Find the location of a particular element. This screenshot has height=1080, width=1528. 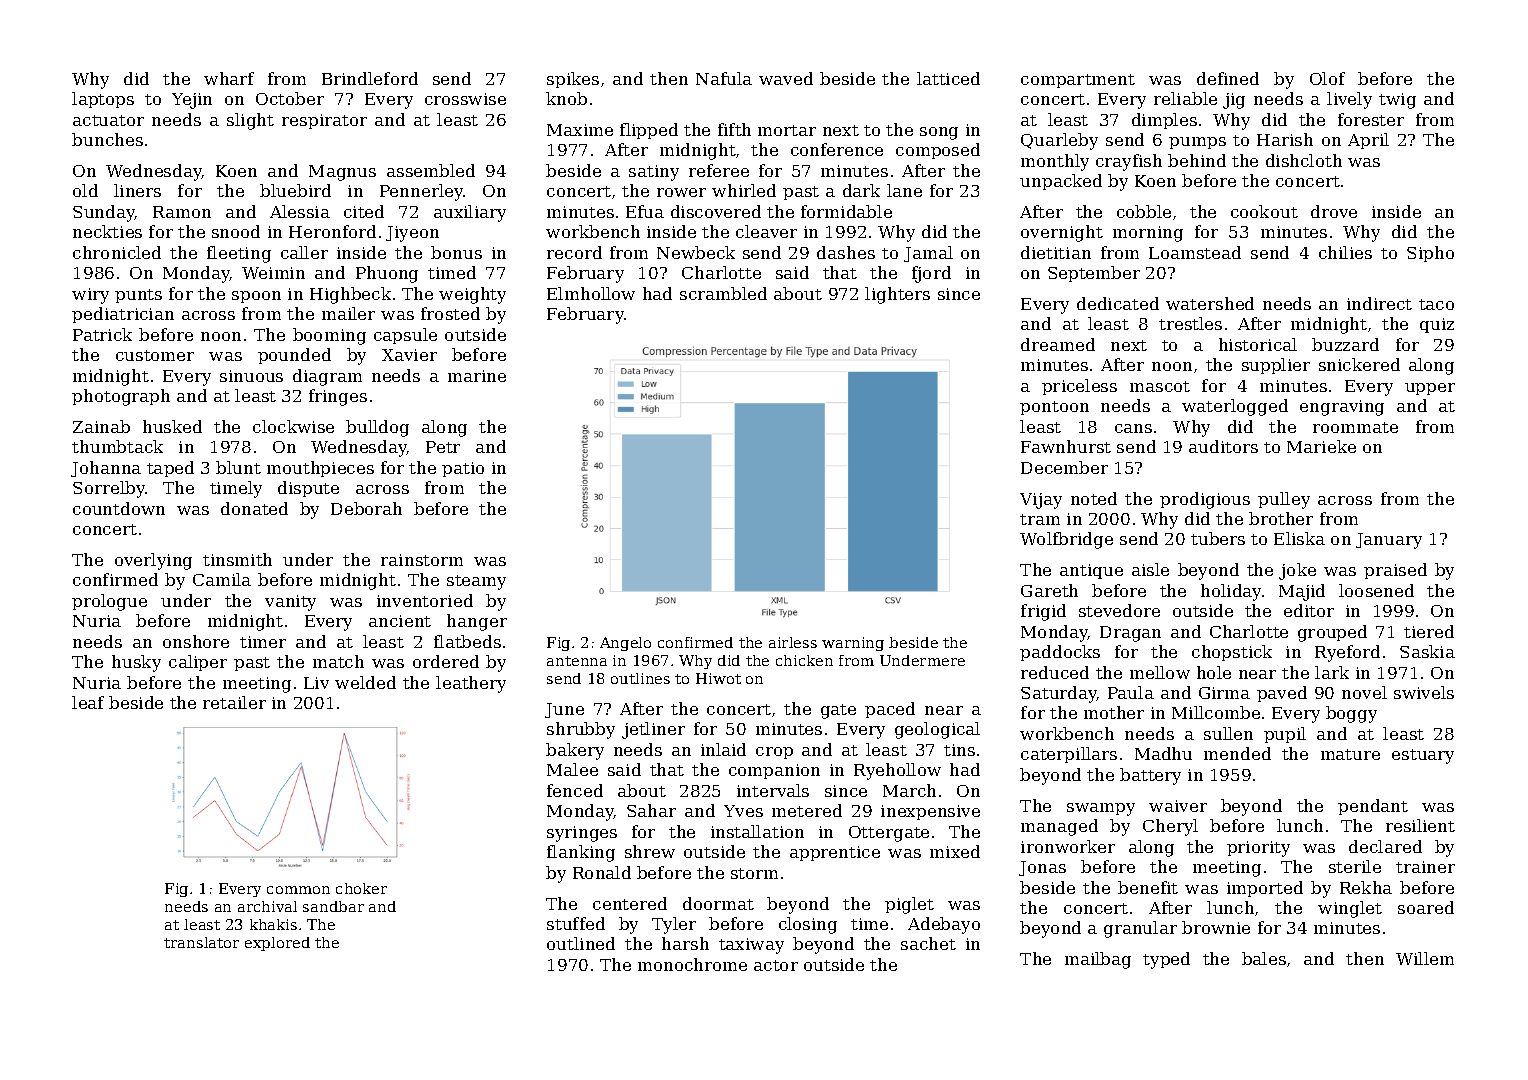

loosened is located at coordinates (1376, 590).
